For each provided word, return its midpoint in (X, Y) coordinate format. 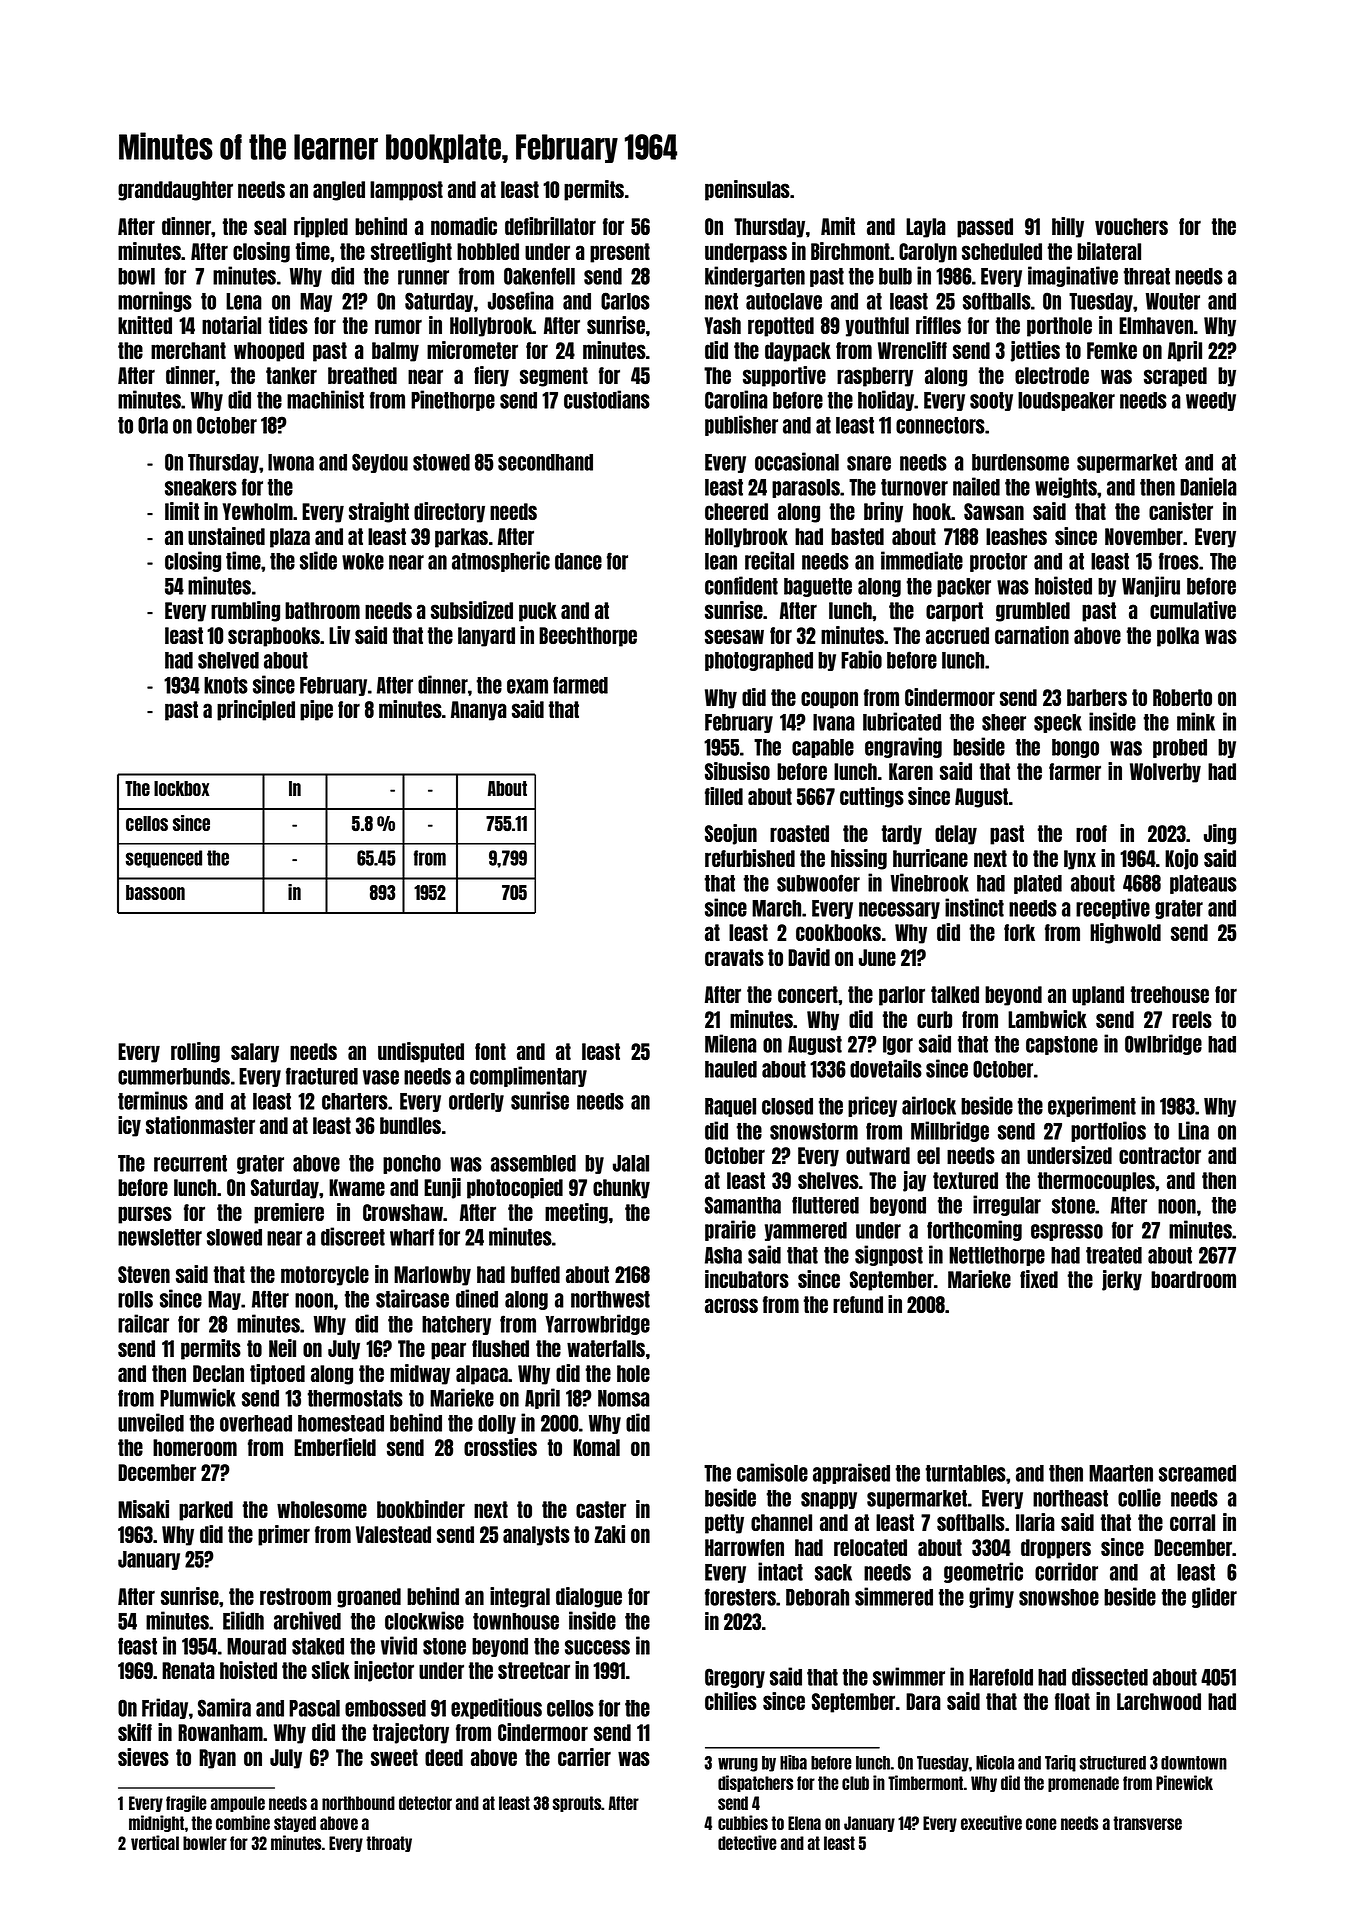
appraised (851, 1473)
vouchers (1131, 226)
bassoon (155, 892)
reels (1192, 1019)
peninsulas (747, 190)
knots (226, 685)
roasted (799, 833)
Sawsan (994, 511)
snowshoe (1059, 1597)
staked (318, 1646)
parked (206, 1511)
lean (721, 561)
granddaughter (175, 191)
